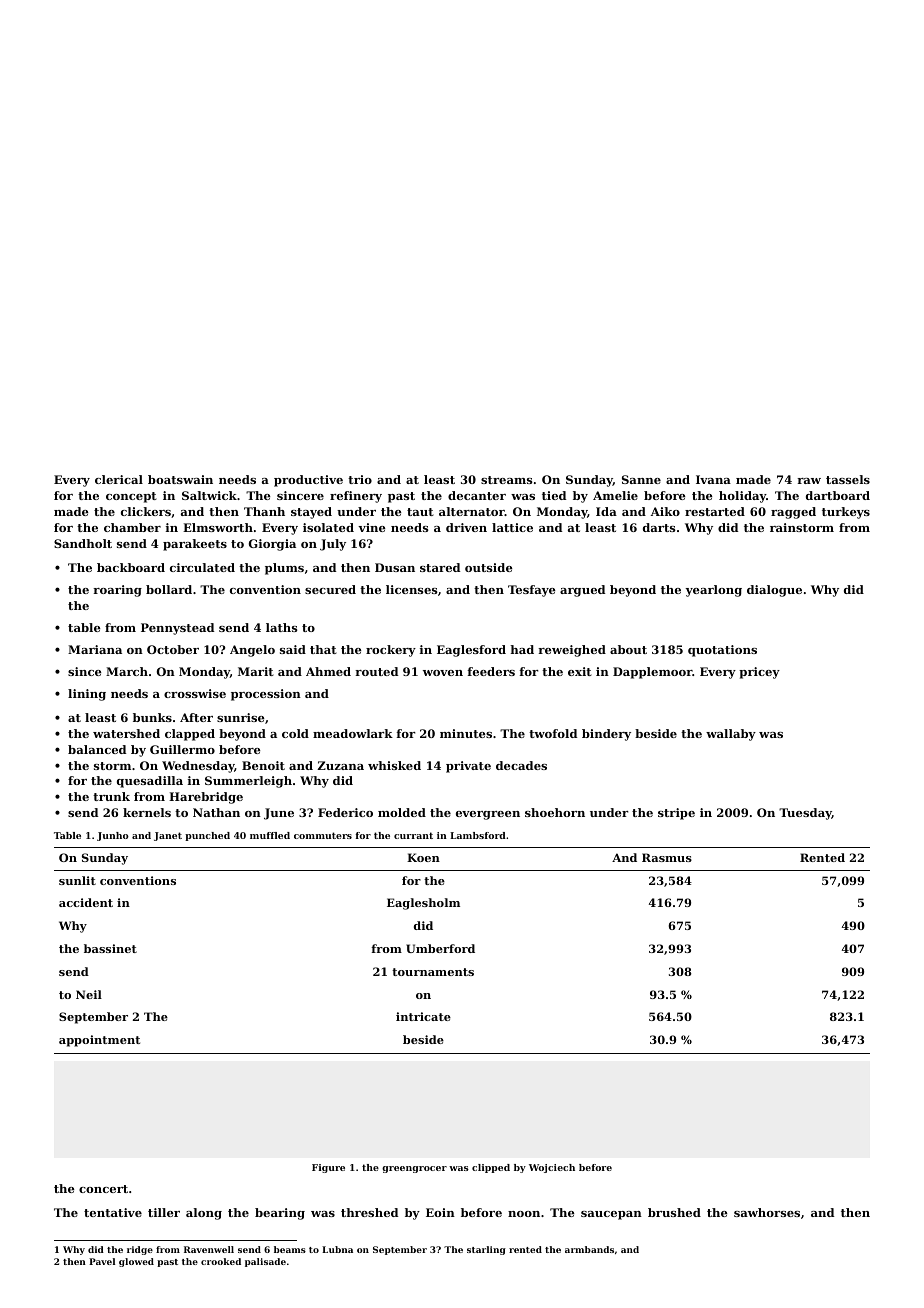 Image resolution: width=924 pixels, height=1308 pixels. I want to click on armbands, so click(589, 1249).
